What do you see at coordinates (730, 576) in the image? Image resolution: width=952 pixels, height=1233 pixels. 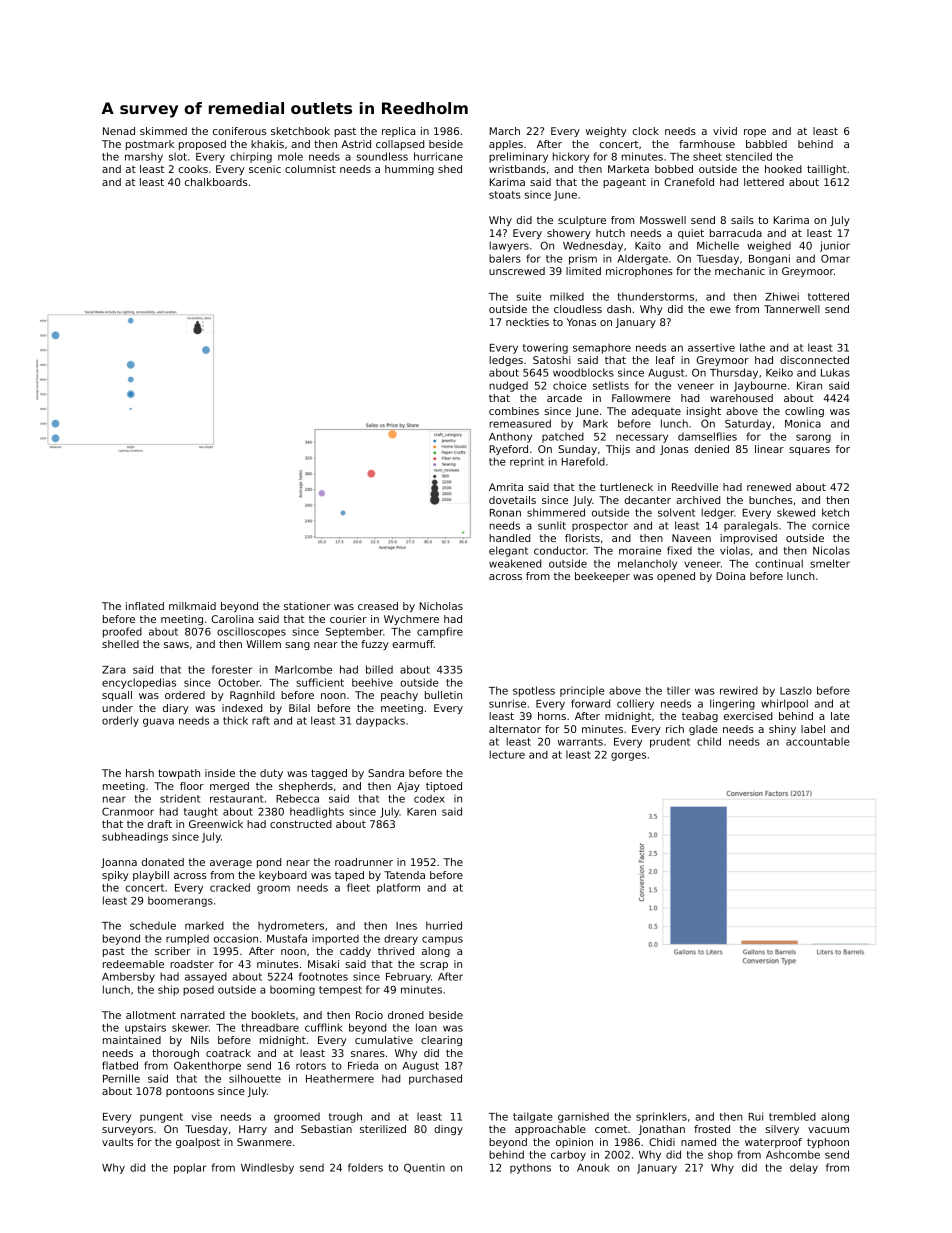 I see `Doina` at bounding box center [730, 576].
